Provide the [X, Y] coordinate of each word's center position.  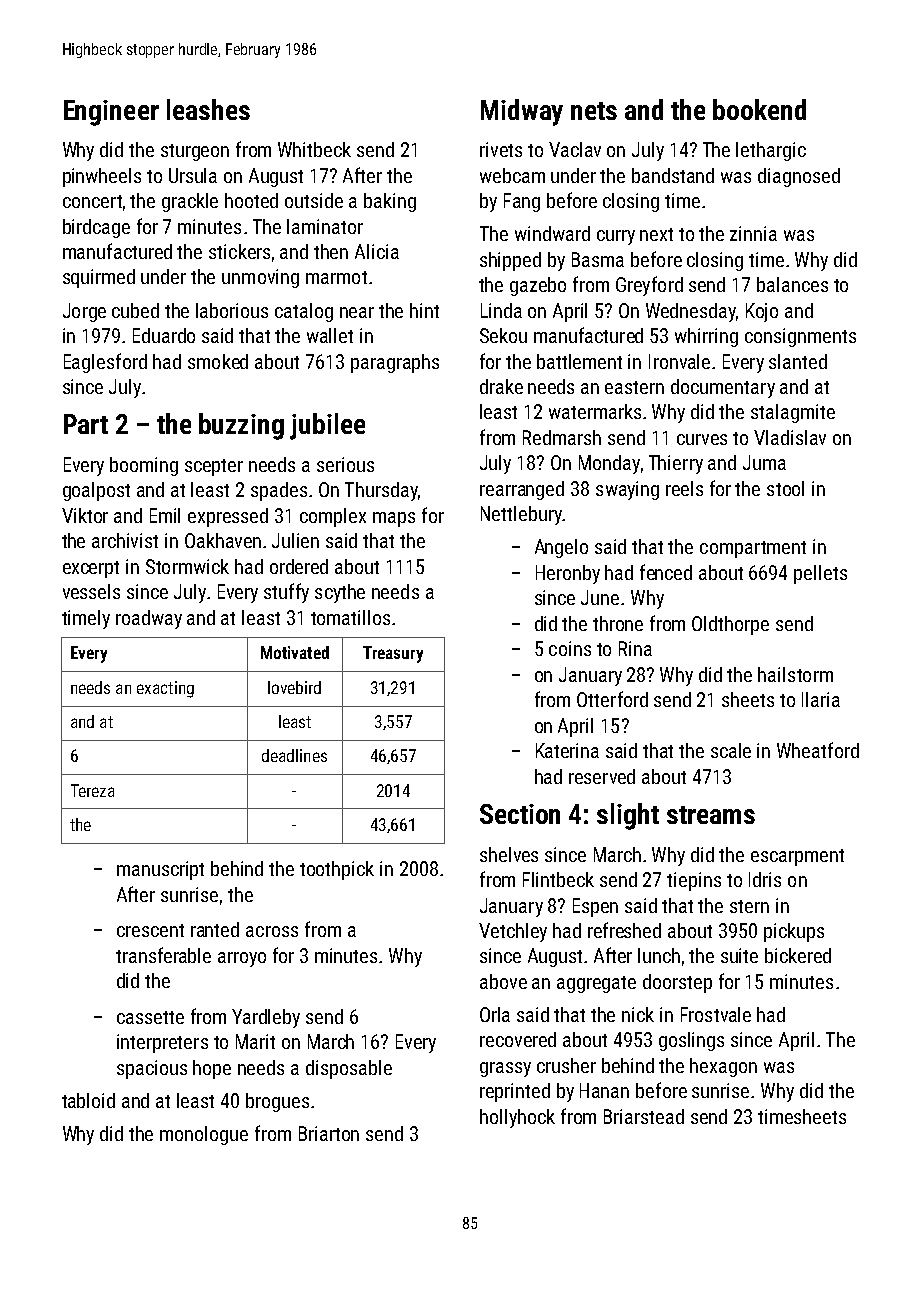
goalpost [96, 491]
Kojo [762, 312]
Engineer [111, 113]
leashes [208, 109]
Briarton [329, 1133]
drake [501, 386]
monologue [204, 1135]
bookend [759, 109]
